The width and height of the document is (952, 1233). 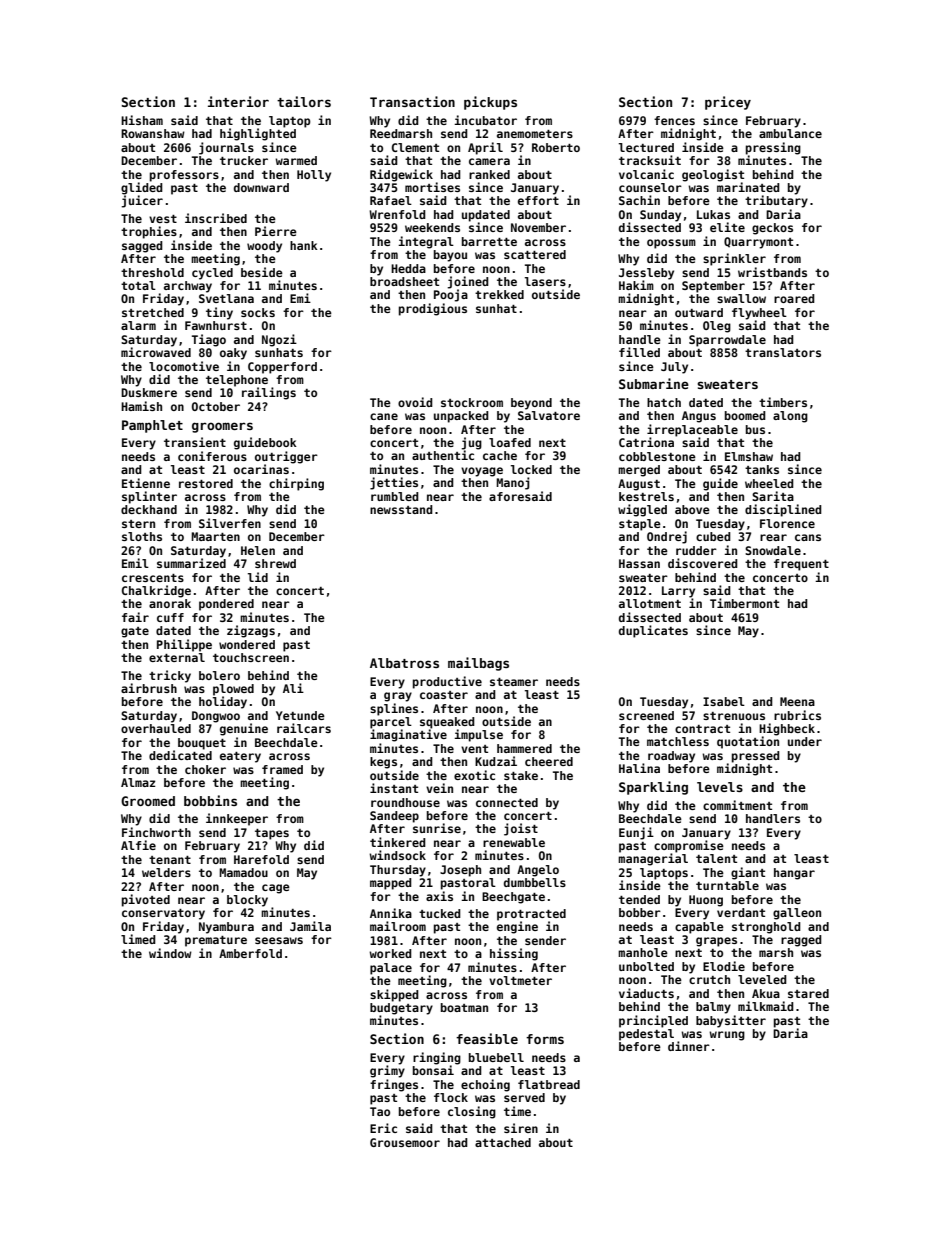 What do you see at coordinates (138, 325) in the document?
I see `alarm` at bounding box center [138, 325].
